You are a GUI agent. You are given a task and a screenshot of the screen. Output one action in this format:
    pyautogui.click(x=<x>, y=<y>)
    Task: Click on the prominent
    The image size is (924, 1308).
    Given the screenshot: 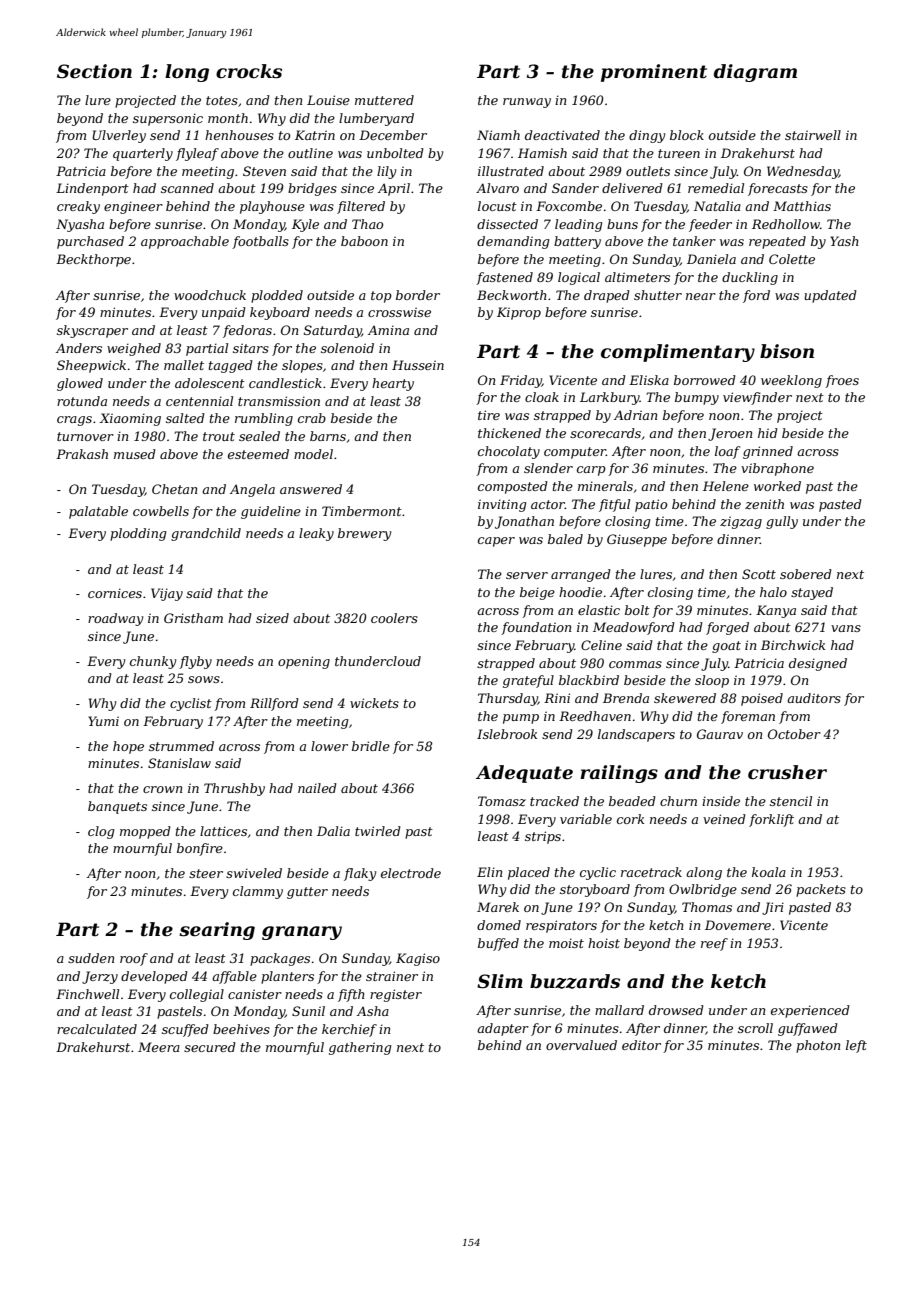 What is the action you would take?
    pyautogui.click(x=654, y=73)
